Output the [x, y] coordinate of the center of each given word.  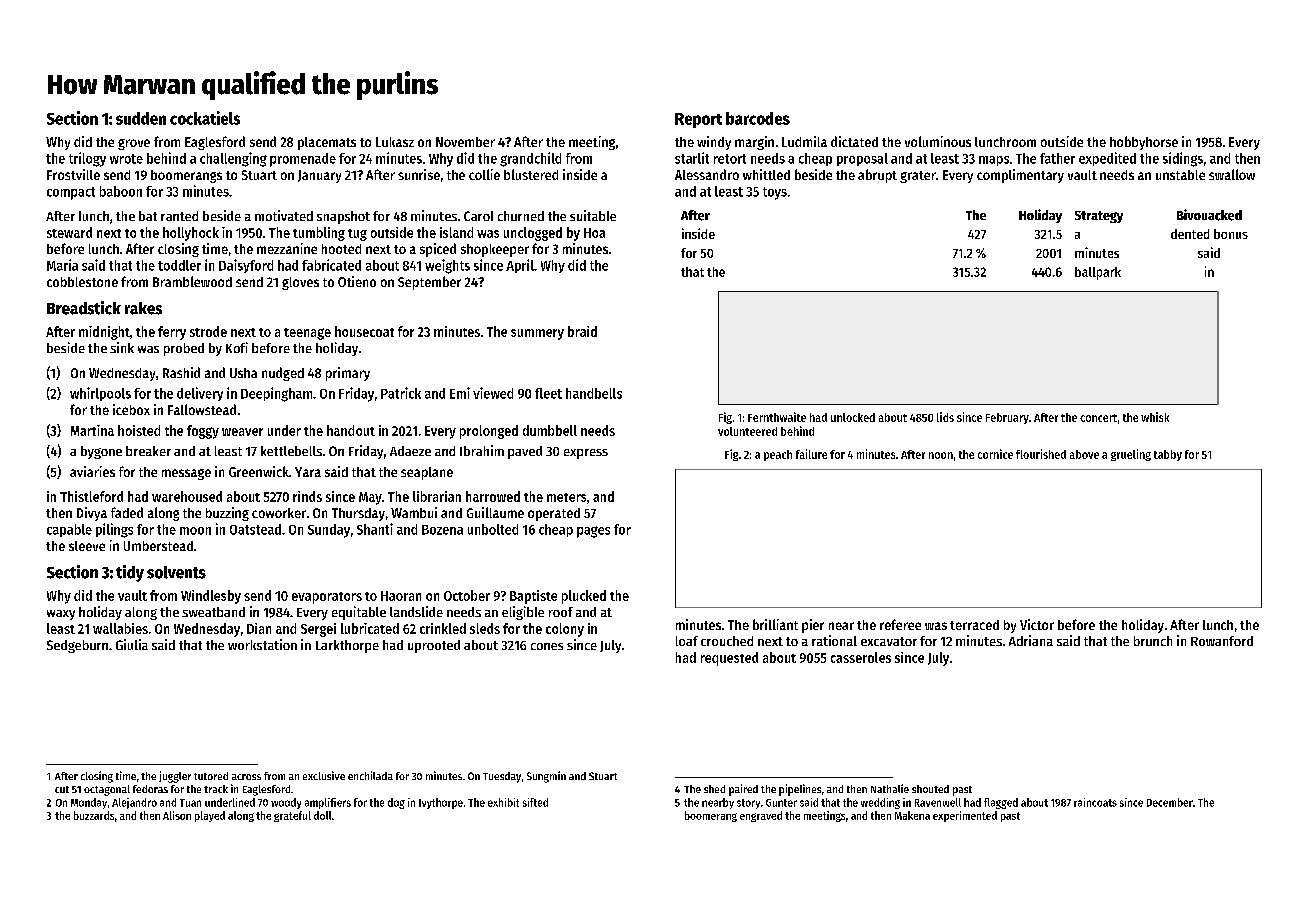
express [586, 454]
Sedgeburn [77, 646]
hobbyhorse [1144, 143]
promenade [303, 160]
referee [900, 624]
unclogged [533, 234]
